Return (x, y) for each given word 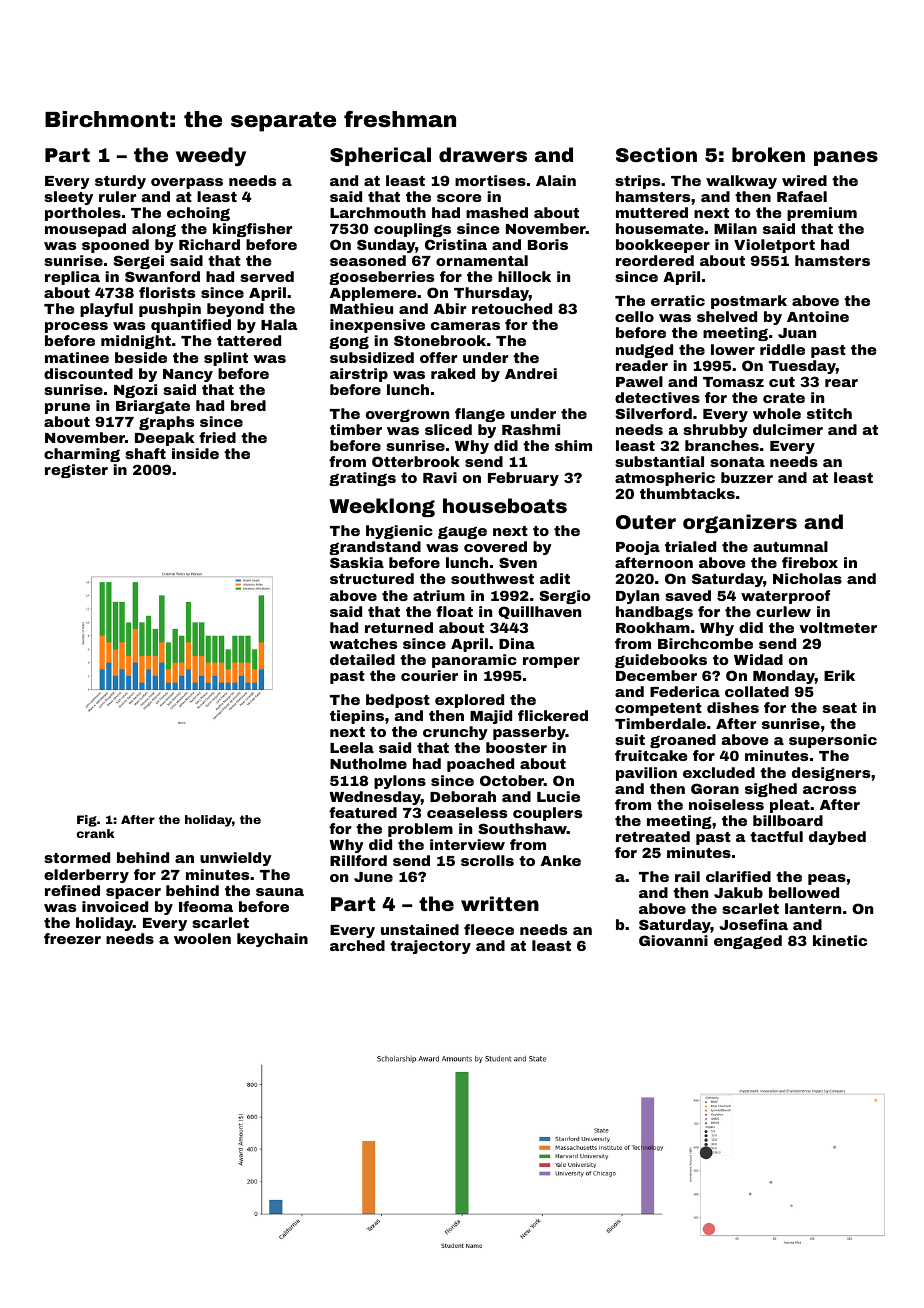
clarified (738, 876)
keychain (272, 940)
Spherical (380, 156)
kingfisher (252, 230)
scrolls (487, 860)
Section (656, 154)
